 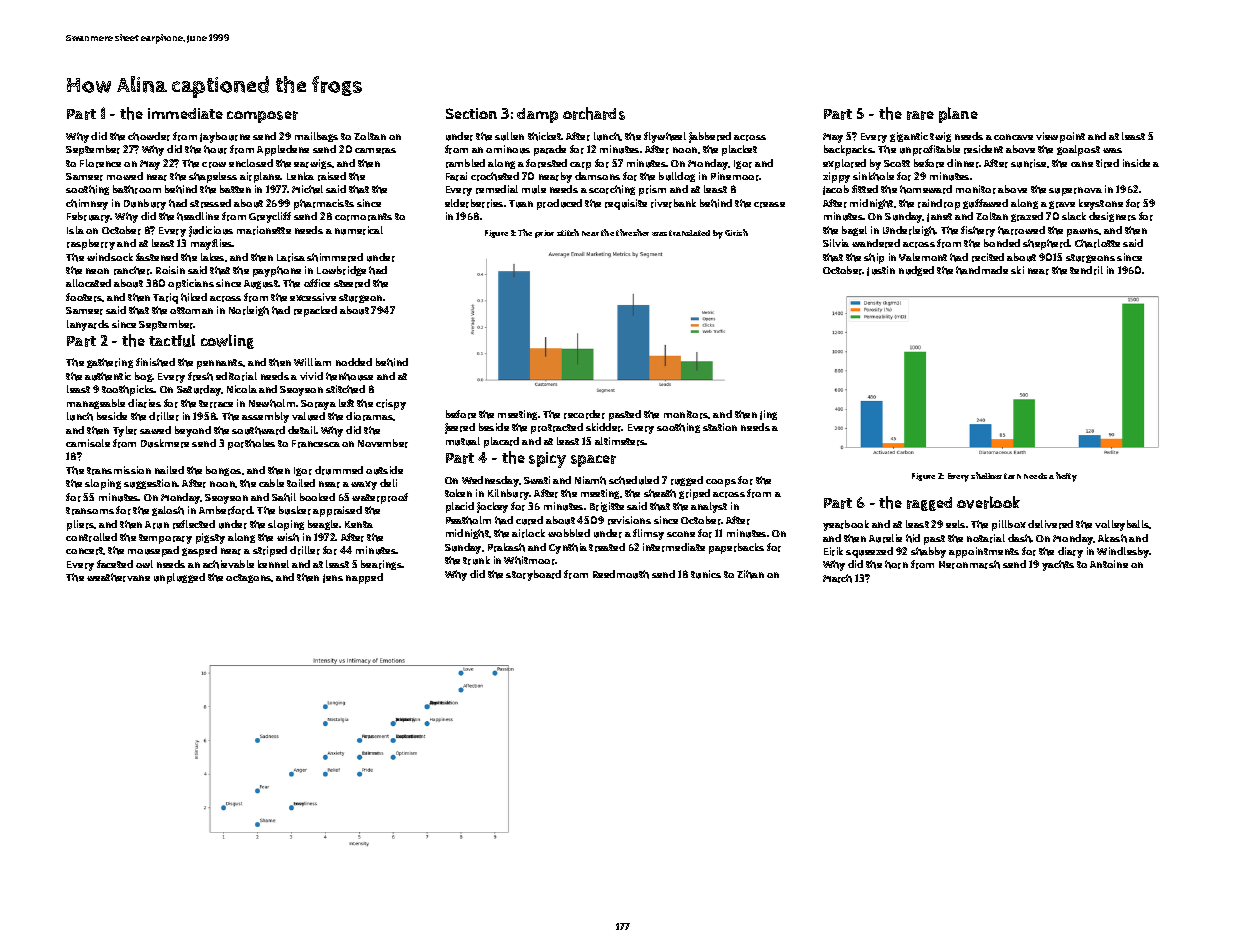 I want to click on Jing, so click(x=768, y=415).
